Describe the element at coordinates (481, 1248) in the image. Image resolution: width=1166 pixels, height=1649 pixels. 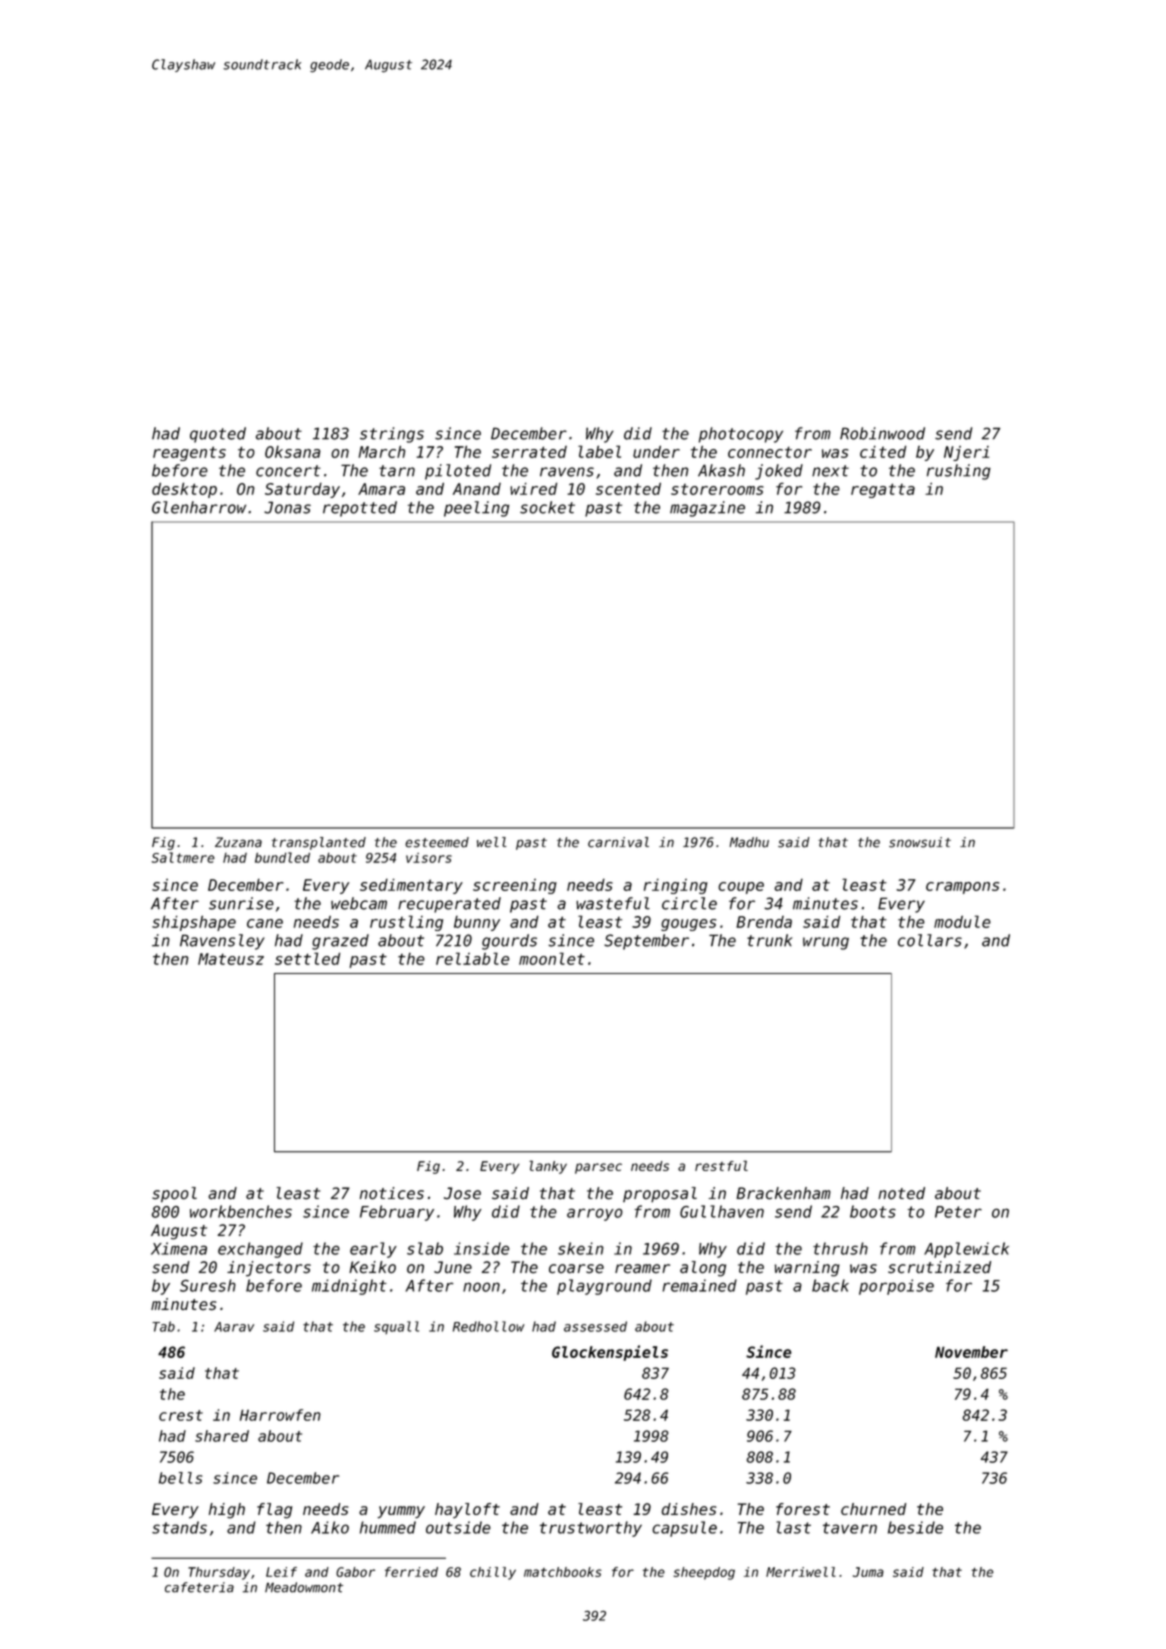
I see `inside` at that location.
